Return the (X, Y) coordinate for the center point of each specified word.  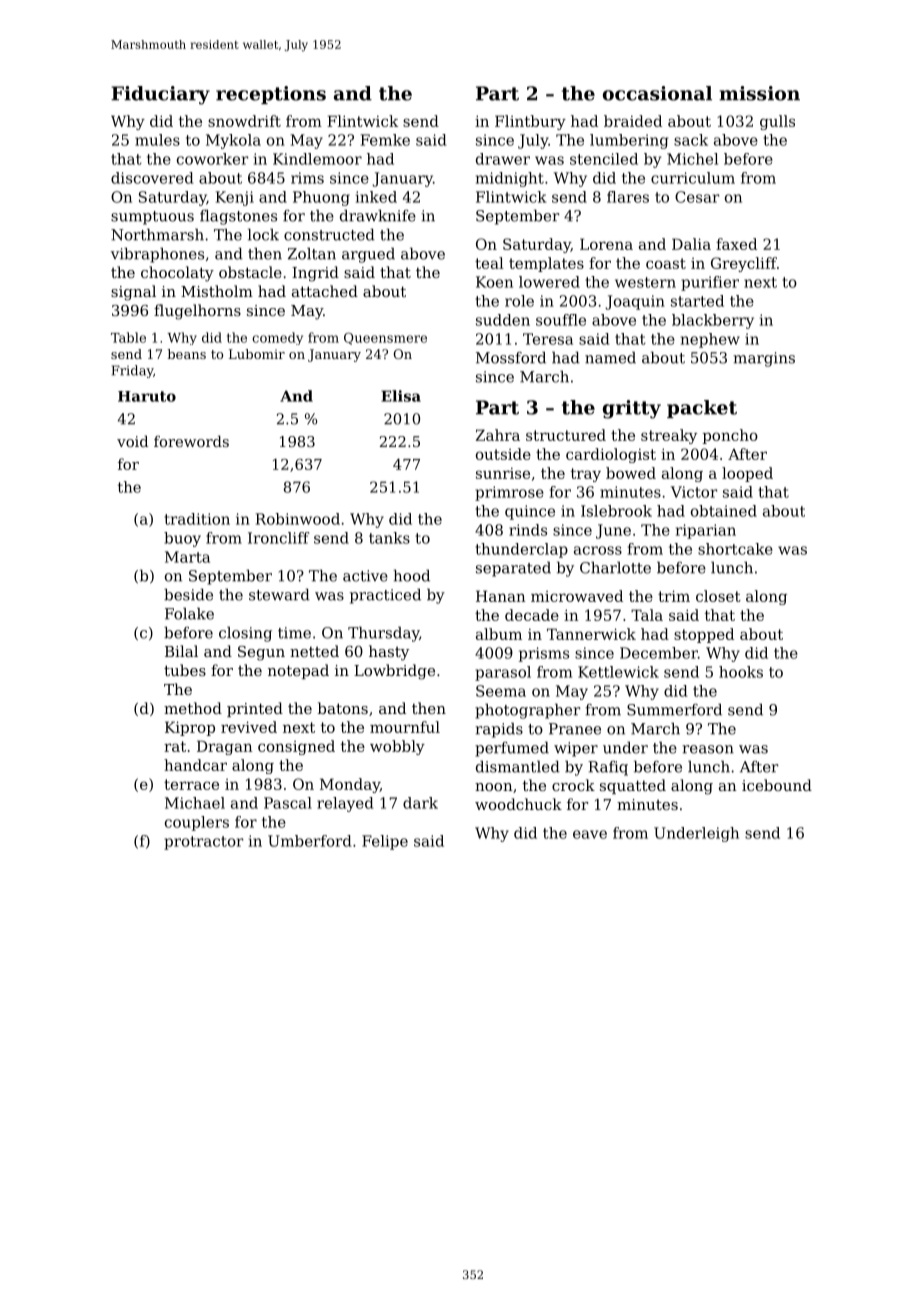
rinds (528, 530)
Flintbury (530, 122)
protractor (203, 843)
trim (674, 596)
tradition (197, 519)
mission (759, 93)
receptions (271, 95)
